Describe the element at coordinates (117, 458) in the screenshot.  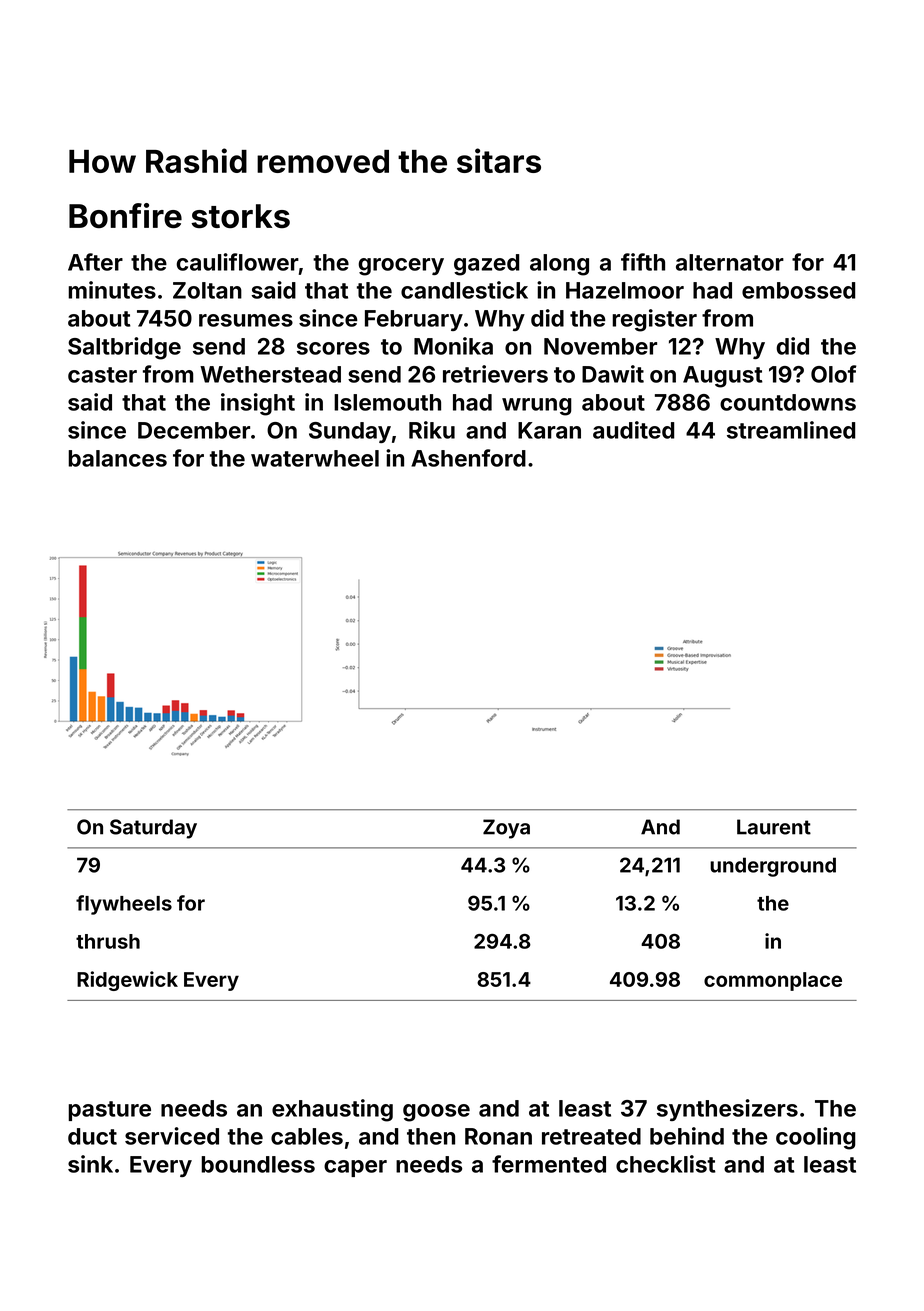
I see `balances` at that location.
